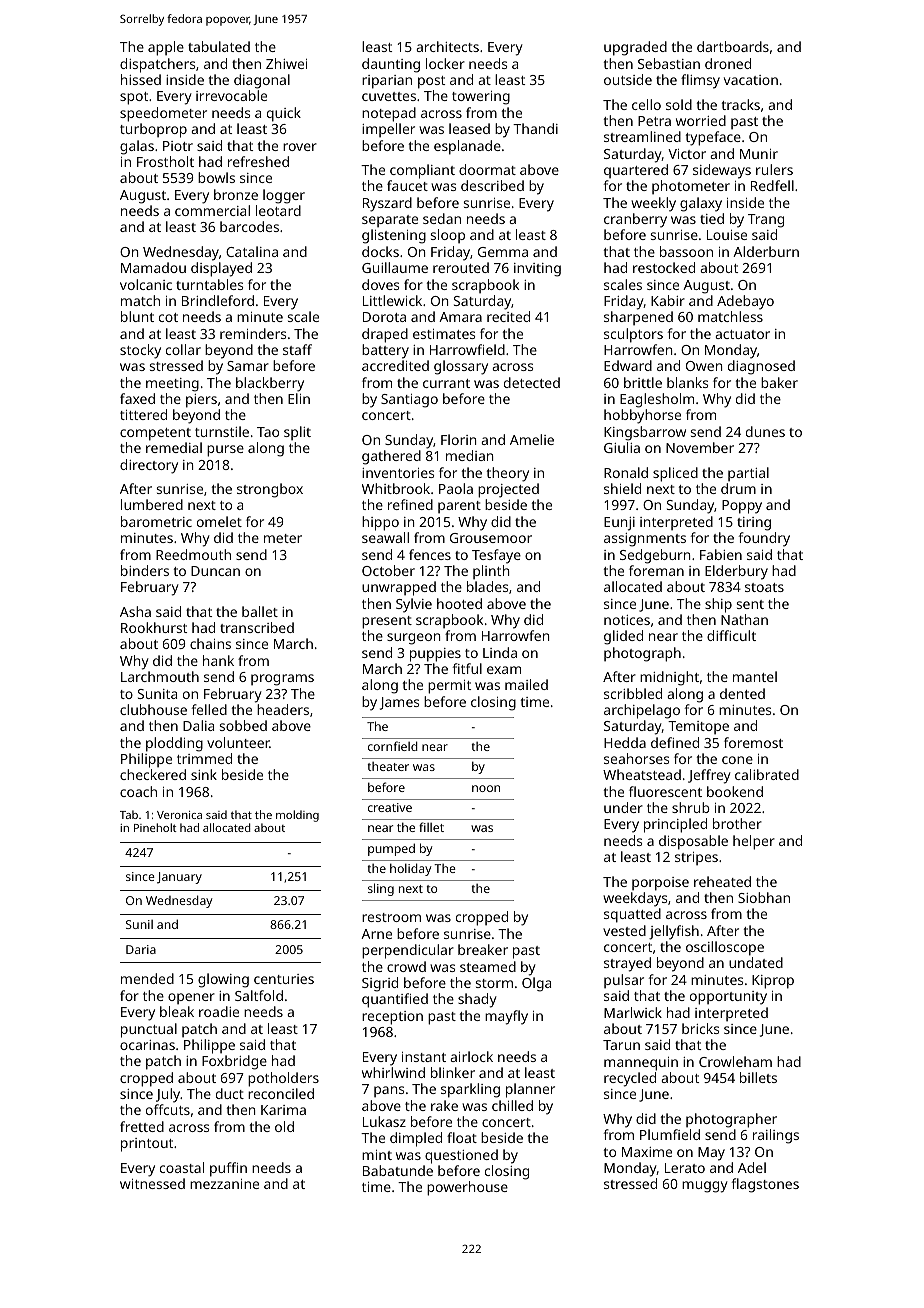 The width and height of the image is (924, 1308). What do you see at coordinates (168, 1109) in the image?
I see `offcuts` at bounding box center [168, 1109].
